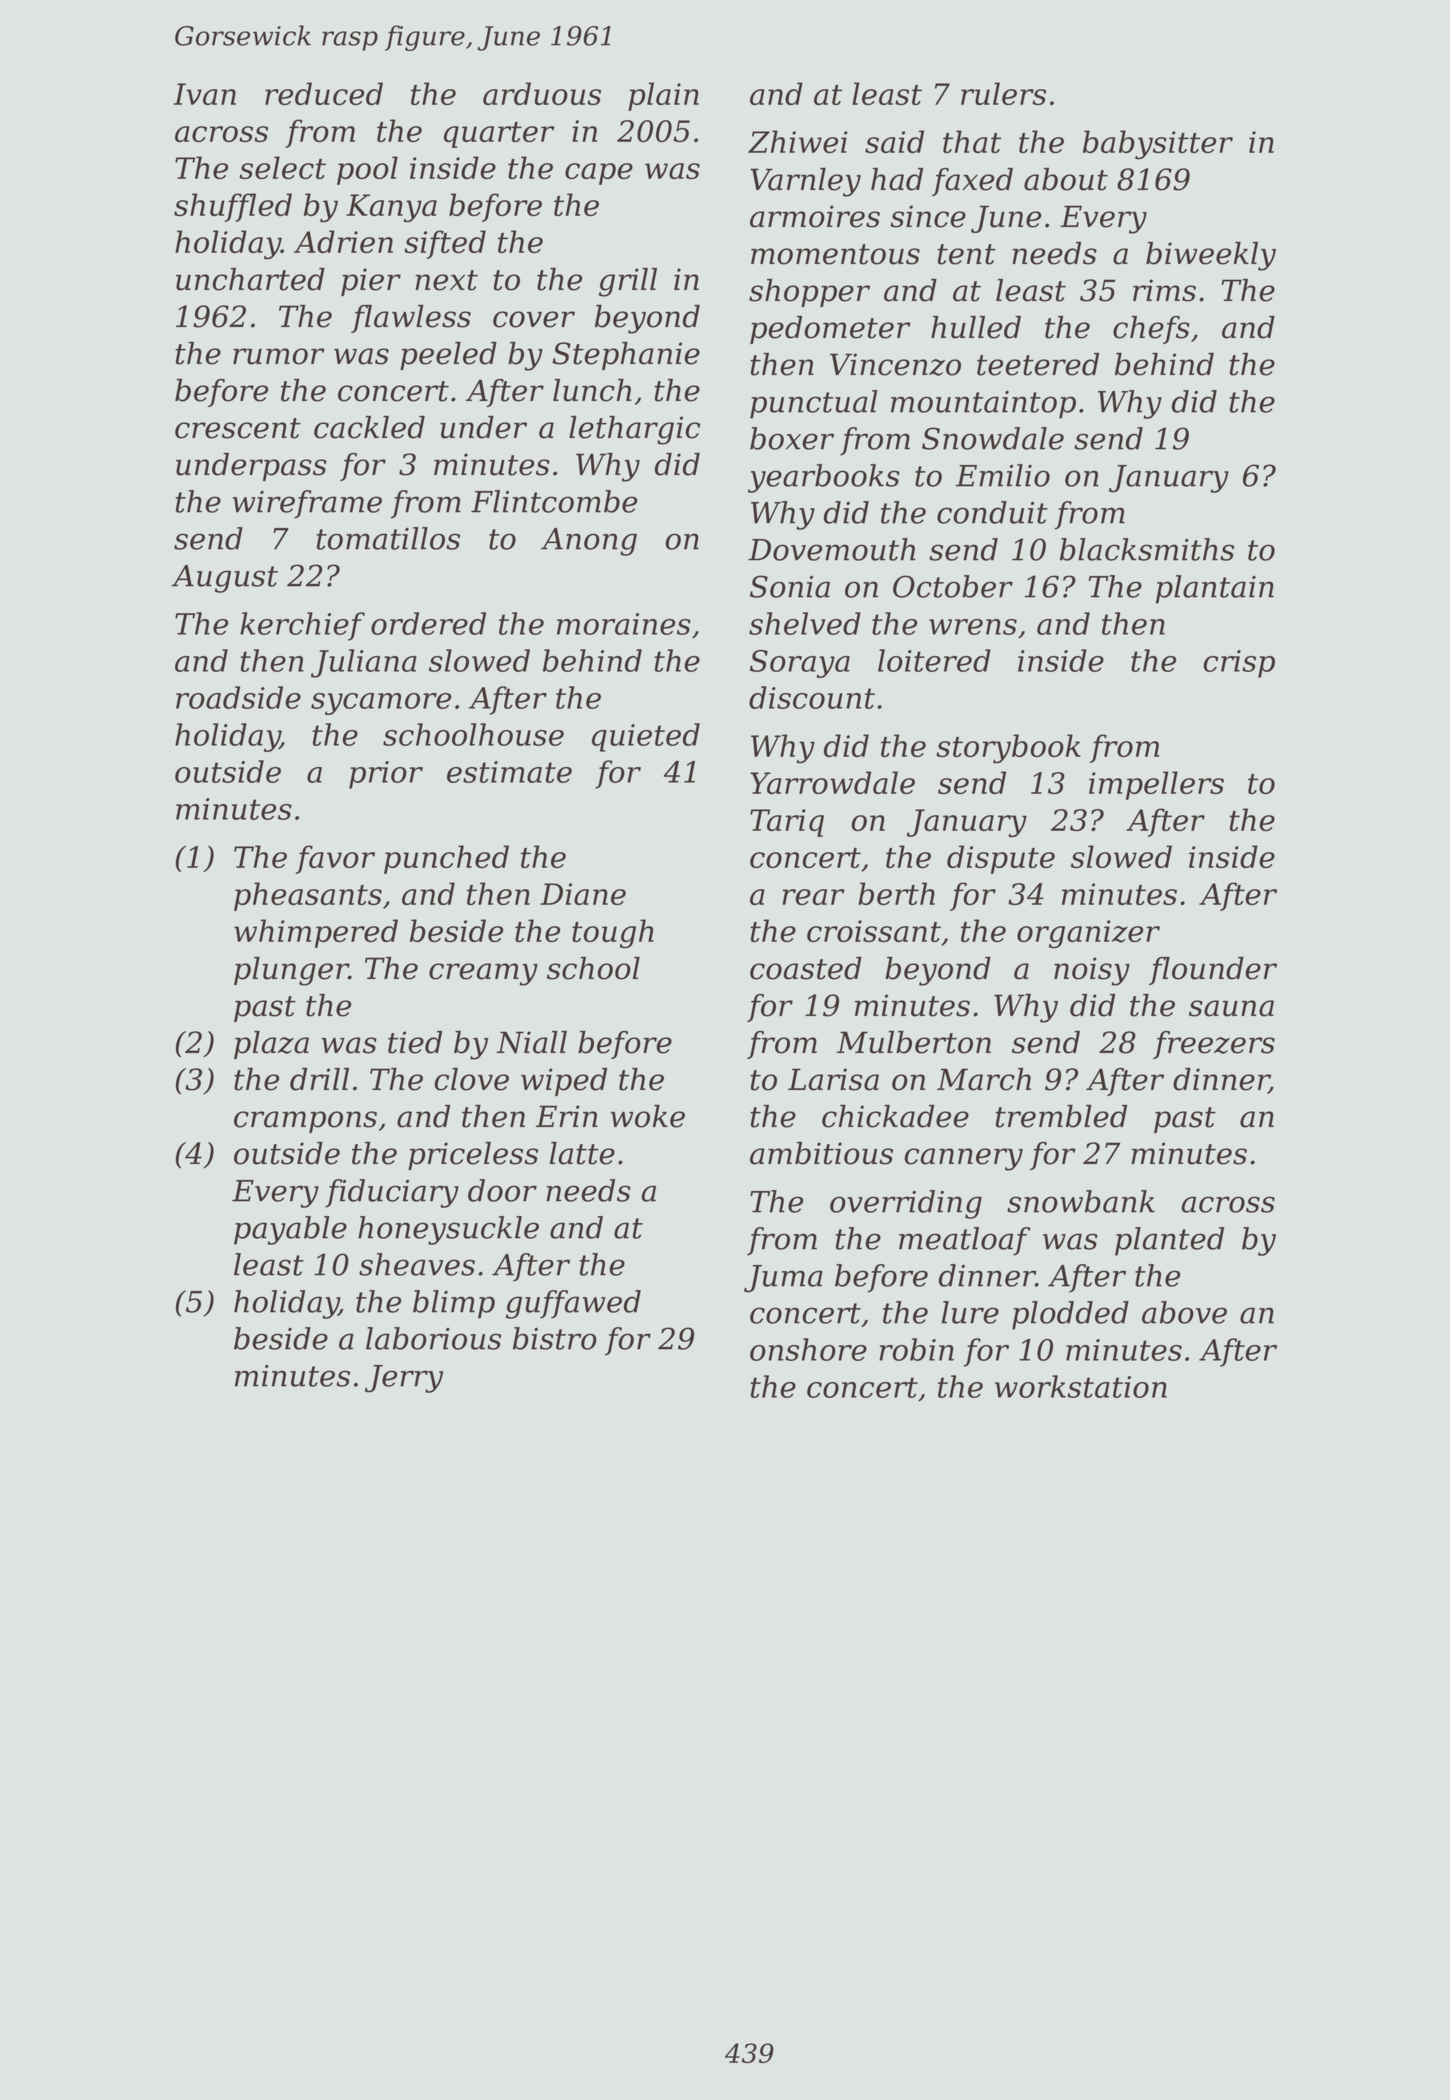 This screenshot has width=1450, height=2100. What do you see at coordinates (534, 319) in the screenshot?
I see `cover` at bounding box center [534, 319].
